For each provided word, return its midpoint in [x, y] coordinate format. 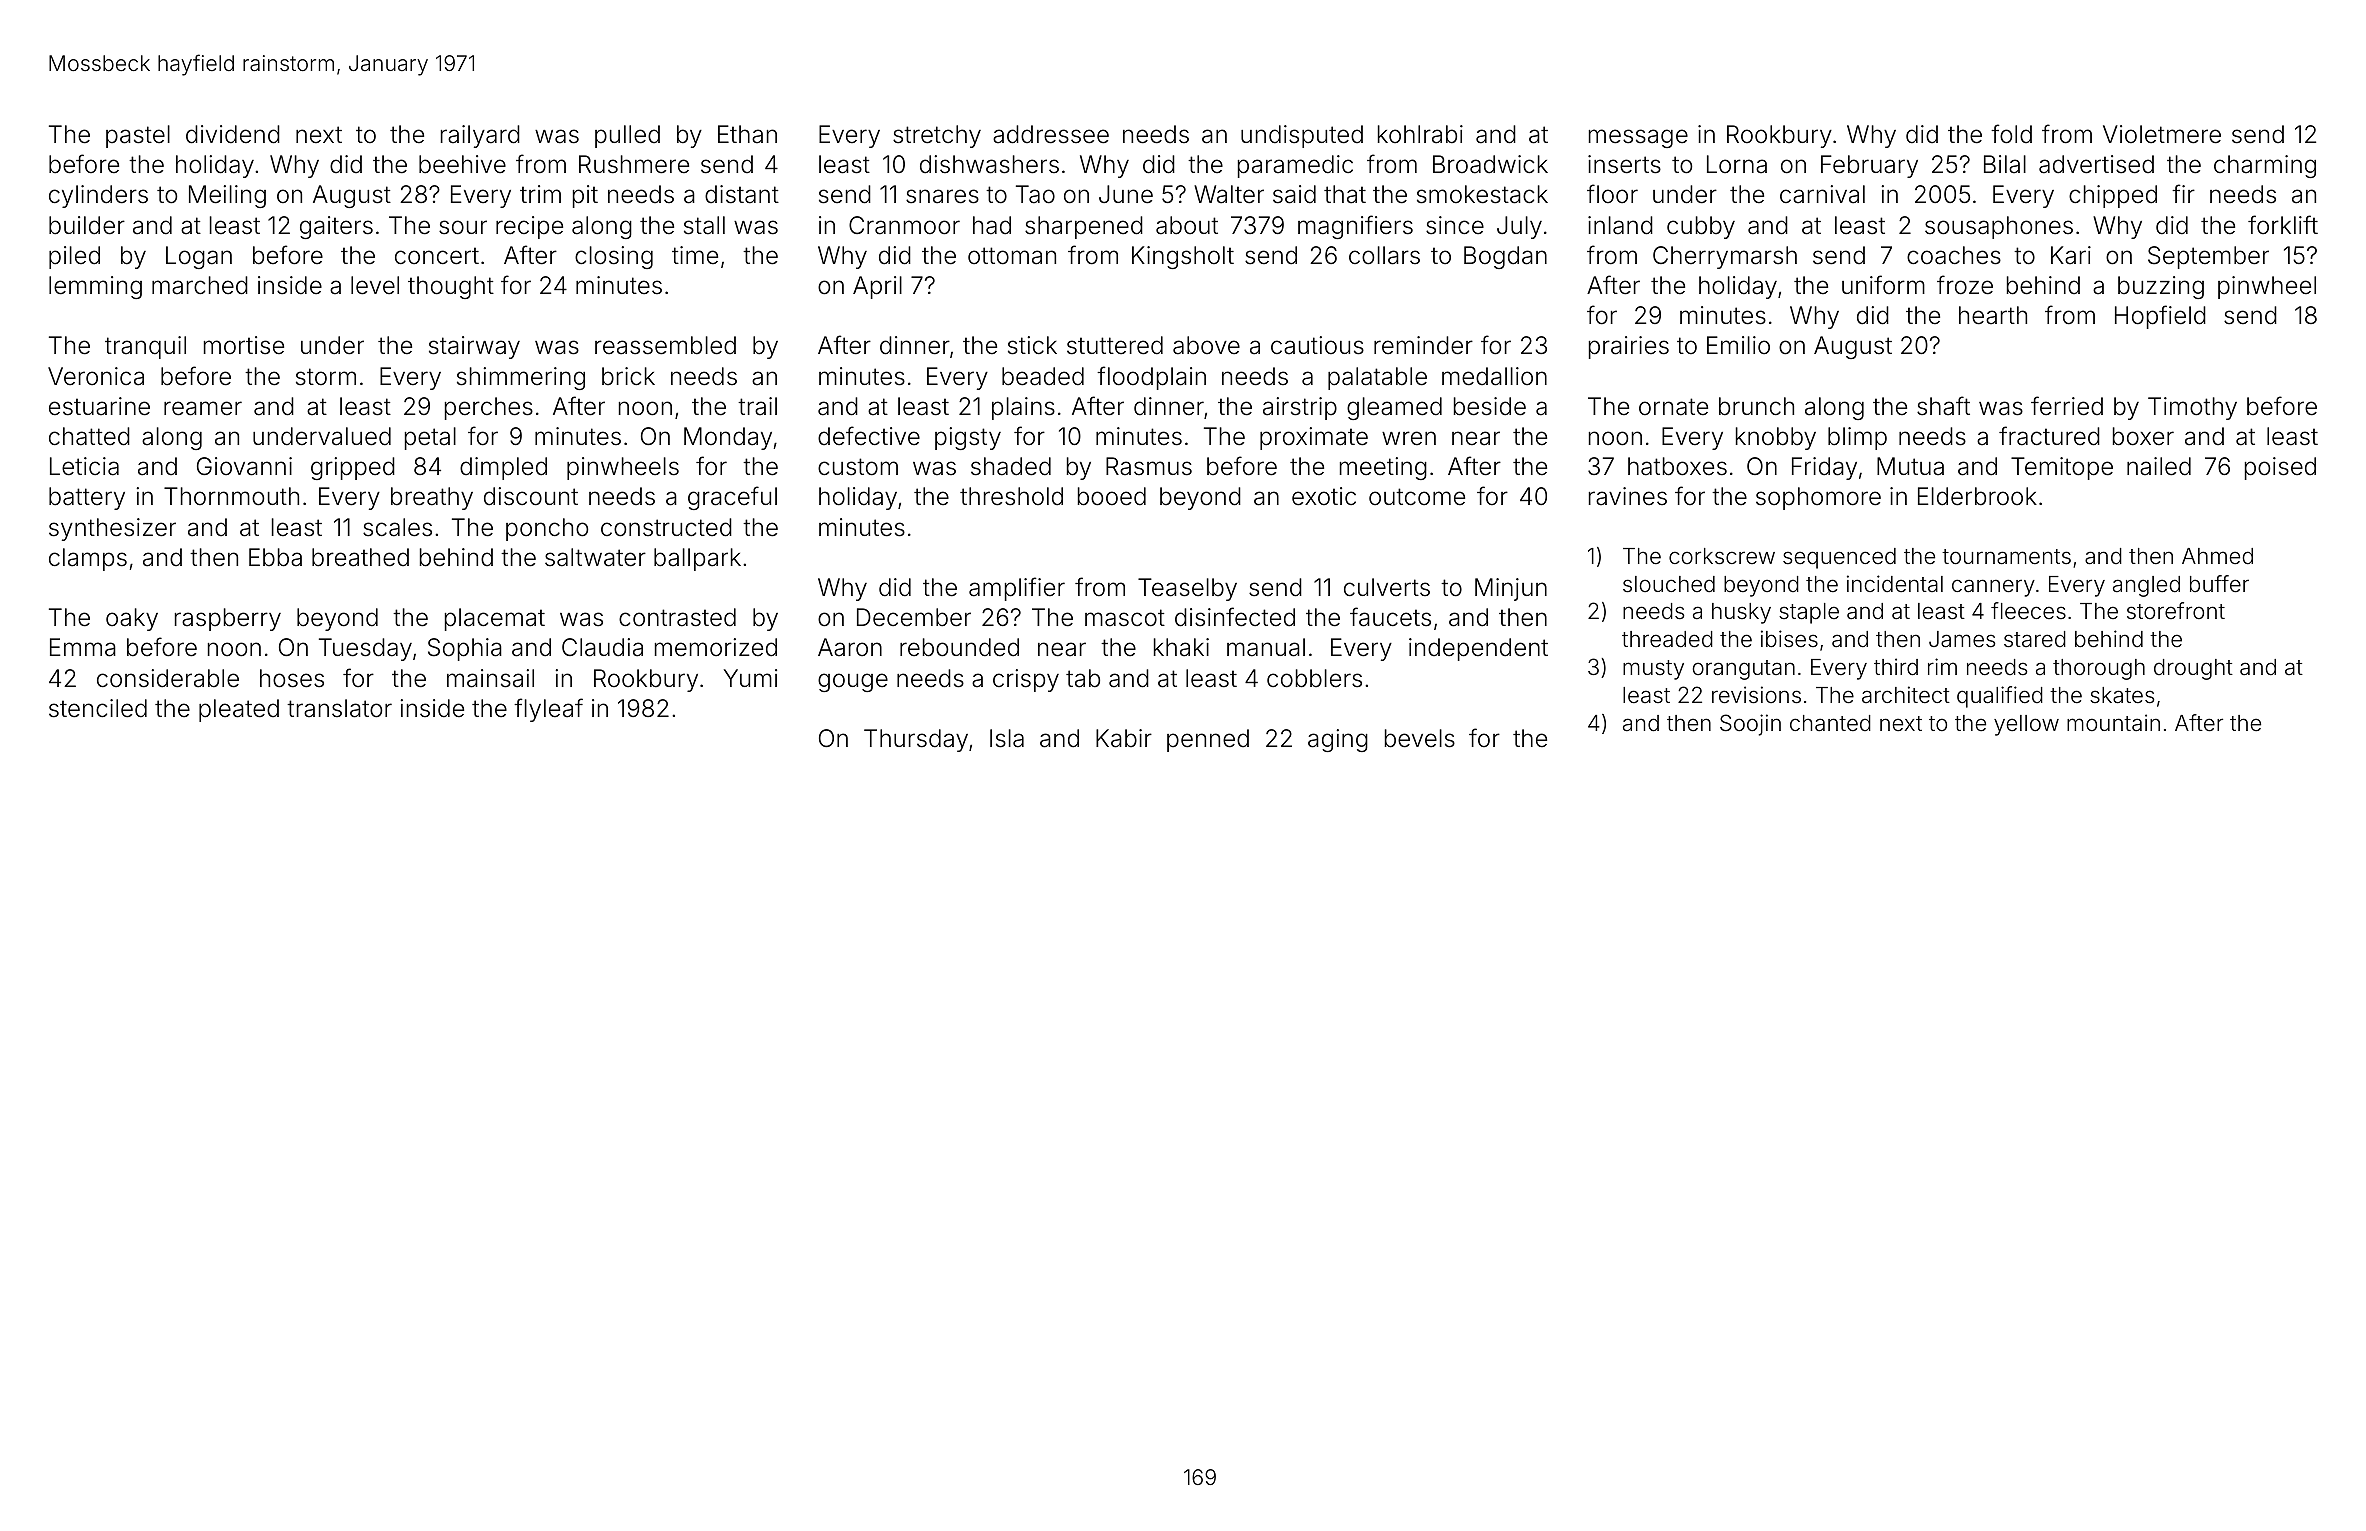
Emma [83, 647]
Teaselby [1187, 589]
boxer [2143, 436]
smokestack [1482, 194]
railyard [480, 136]
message [1638, 138]
